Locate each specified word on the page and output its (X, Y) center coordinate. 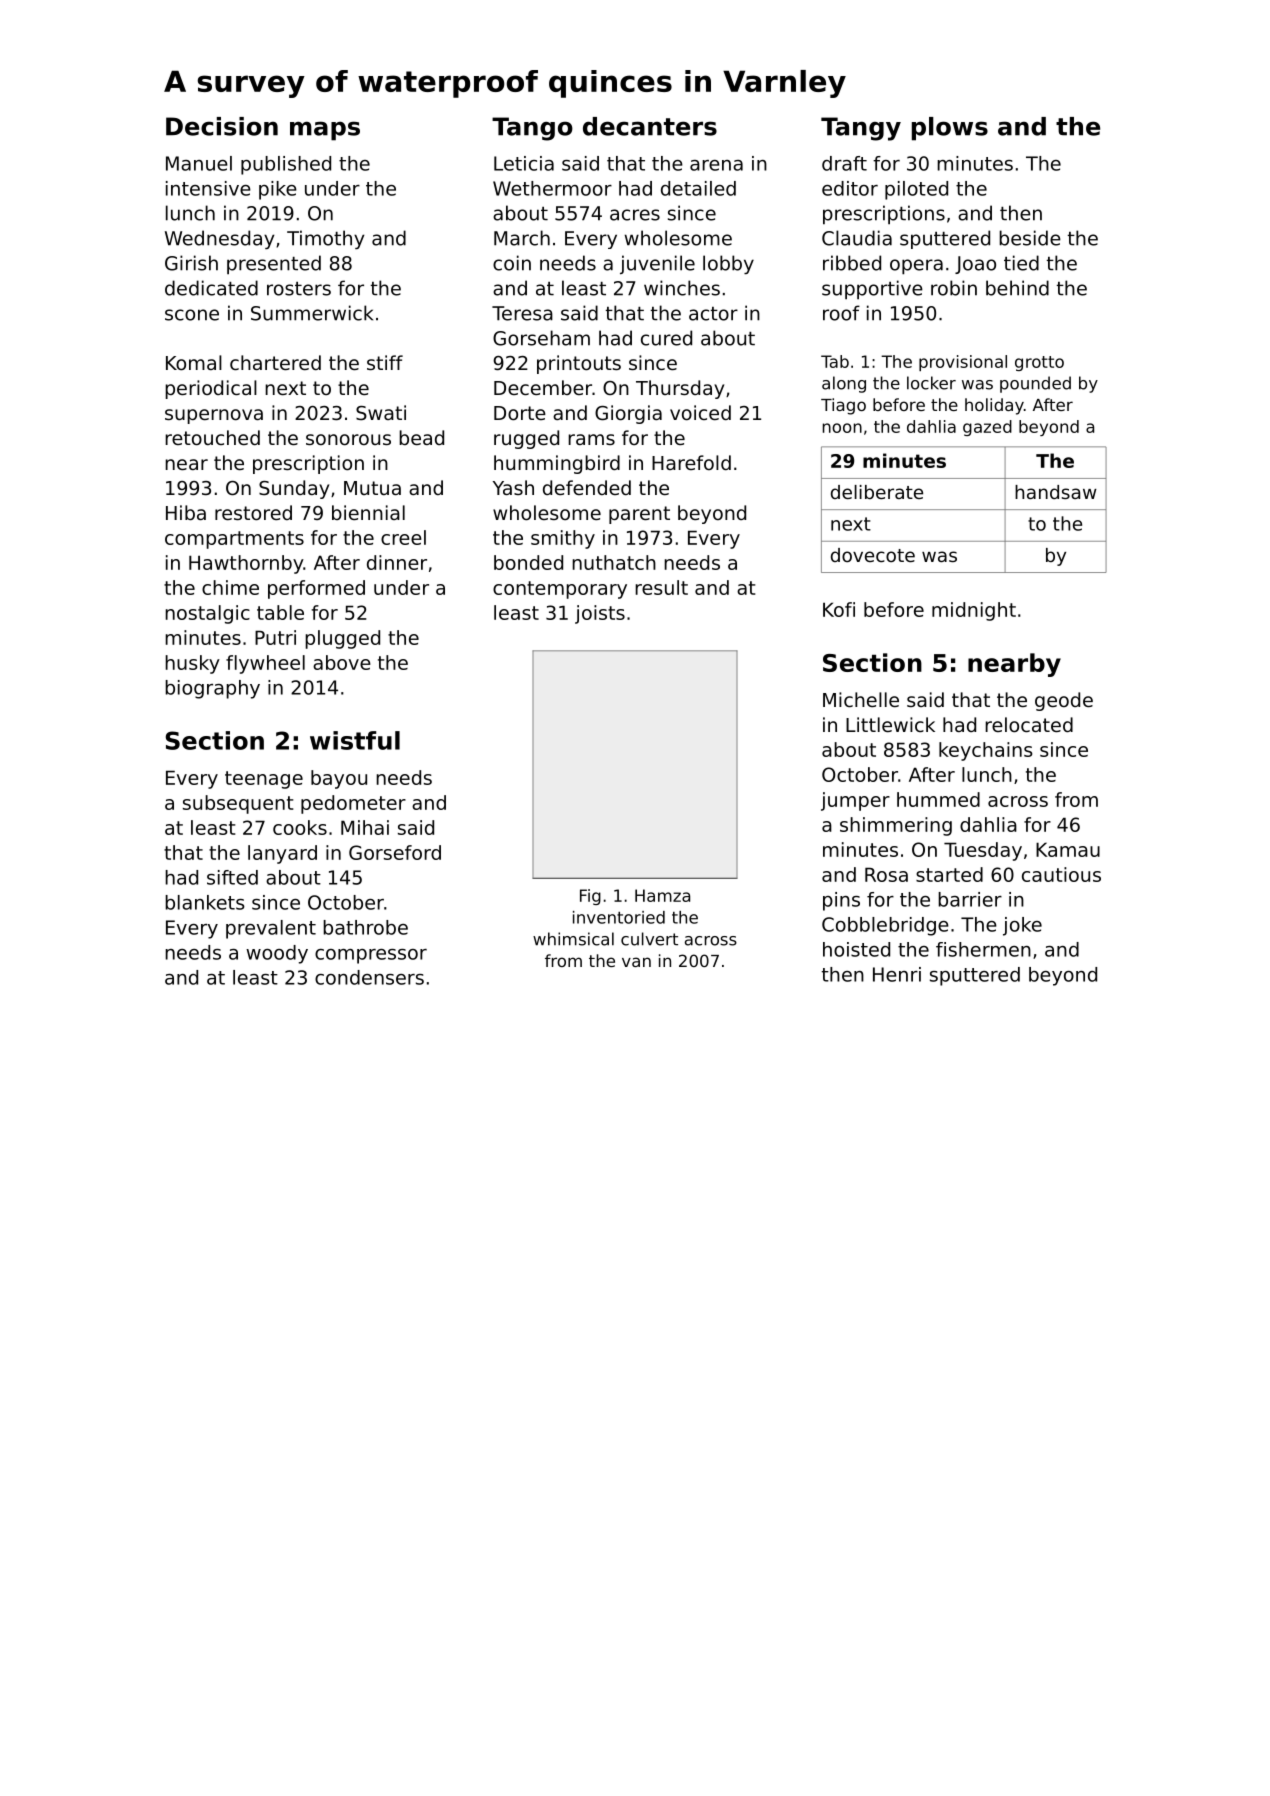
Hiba (186, 512)
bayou (339, 779)
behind (1017, 288)
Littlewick (890, 724)
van (636, 962)
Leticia (524, 163)
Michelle (861, 699)
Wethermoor (552, 188)
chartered (275, 362)
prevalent (271, 929)
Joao (975, 265)
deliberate (877, 492)
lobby (728, 264)
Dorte (520, 413)
